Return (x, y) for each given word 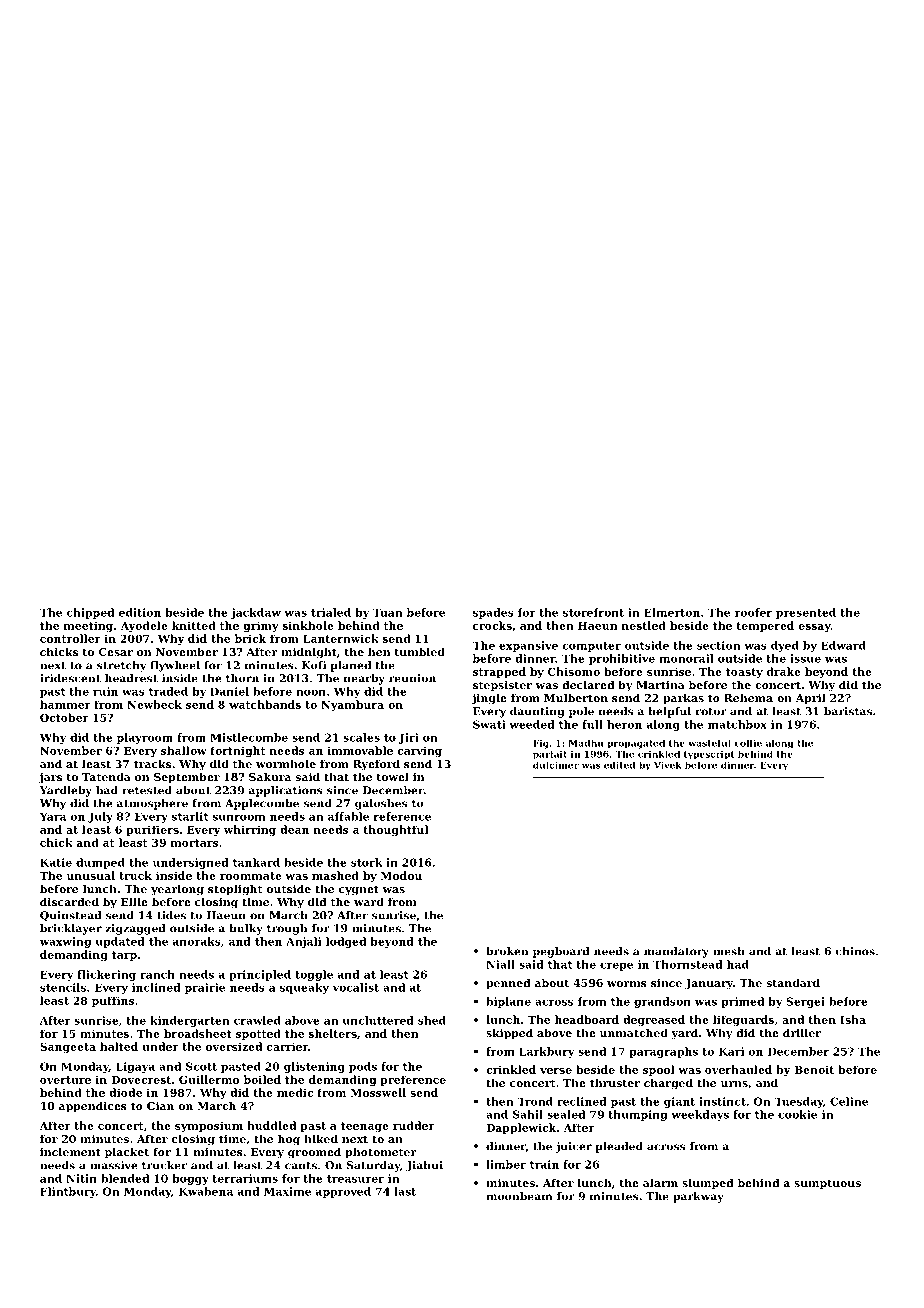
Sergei (806, 1002)
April (811, 699)
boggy (190, 1179)
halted (119, 1046)
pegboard (561, 952)
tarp (124, 956)
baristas (848, 711)
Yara (53, 816)
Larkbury (547, 1052)
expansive (528, 646)
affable (348, 816)
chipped (90, 613)
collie (748, 743)
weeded (532, 724)
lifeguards (743, 1020)
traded (168, 691)
